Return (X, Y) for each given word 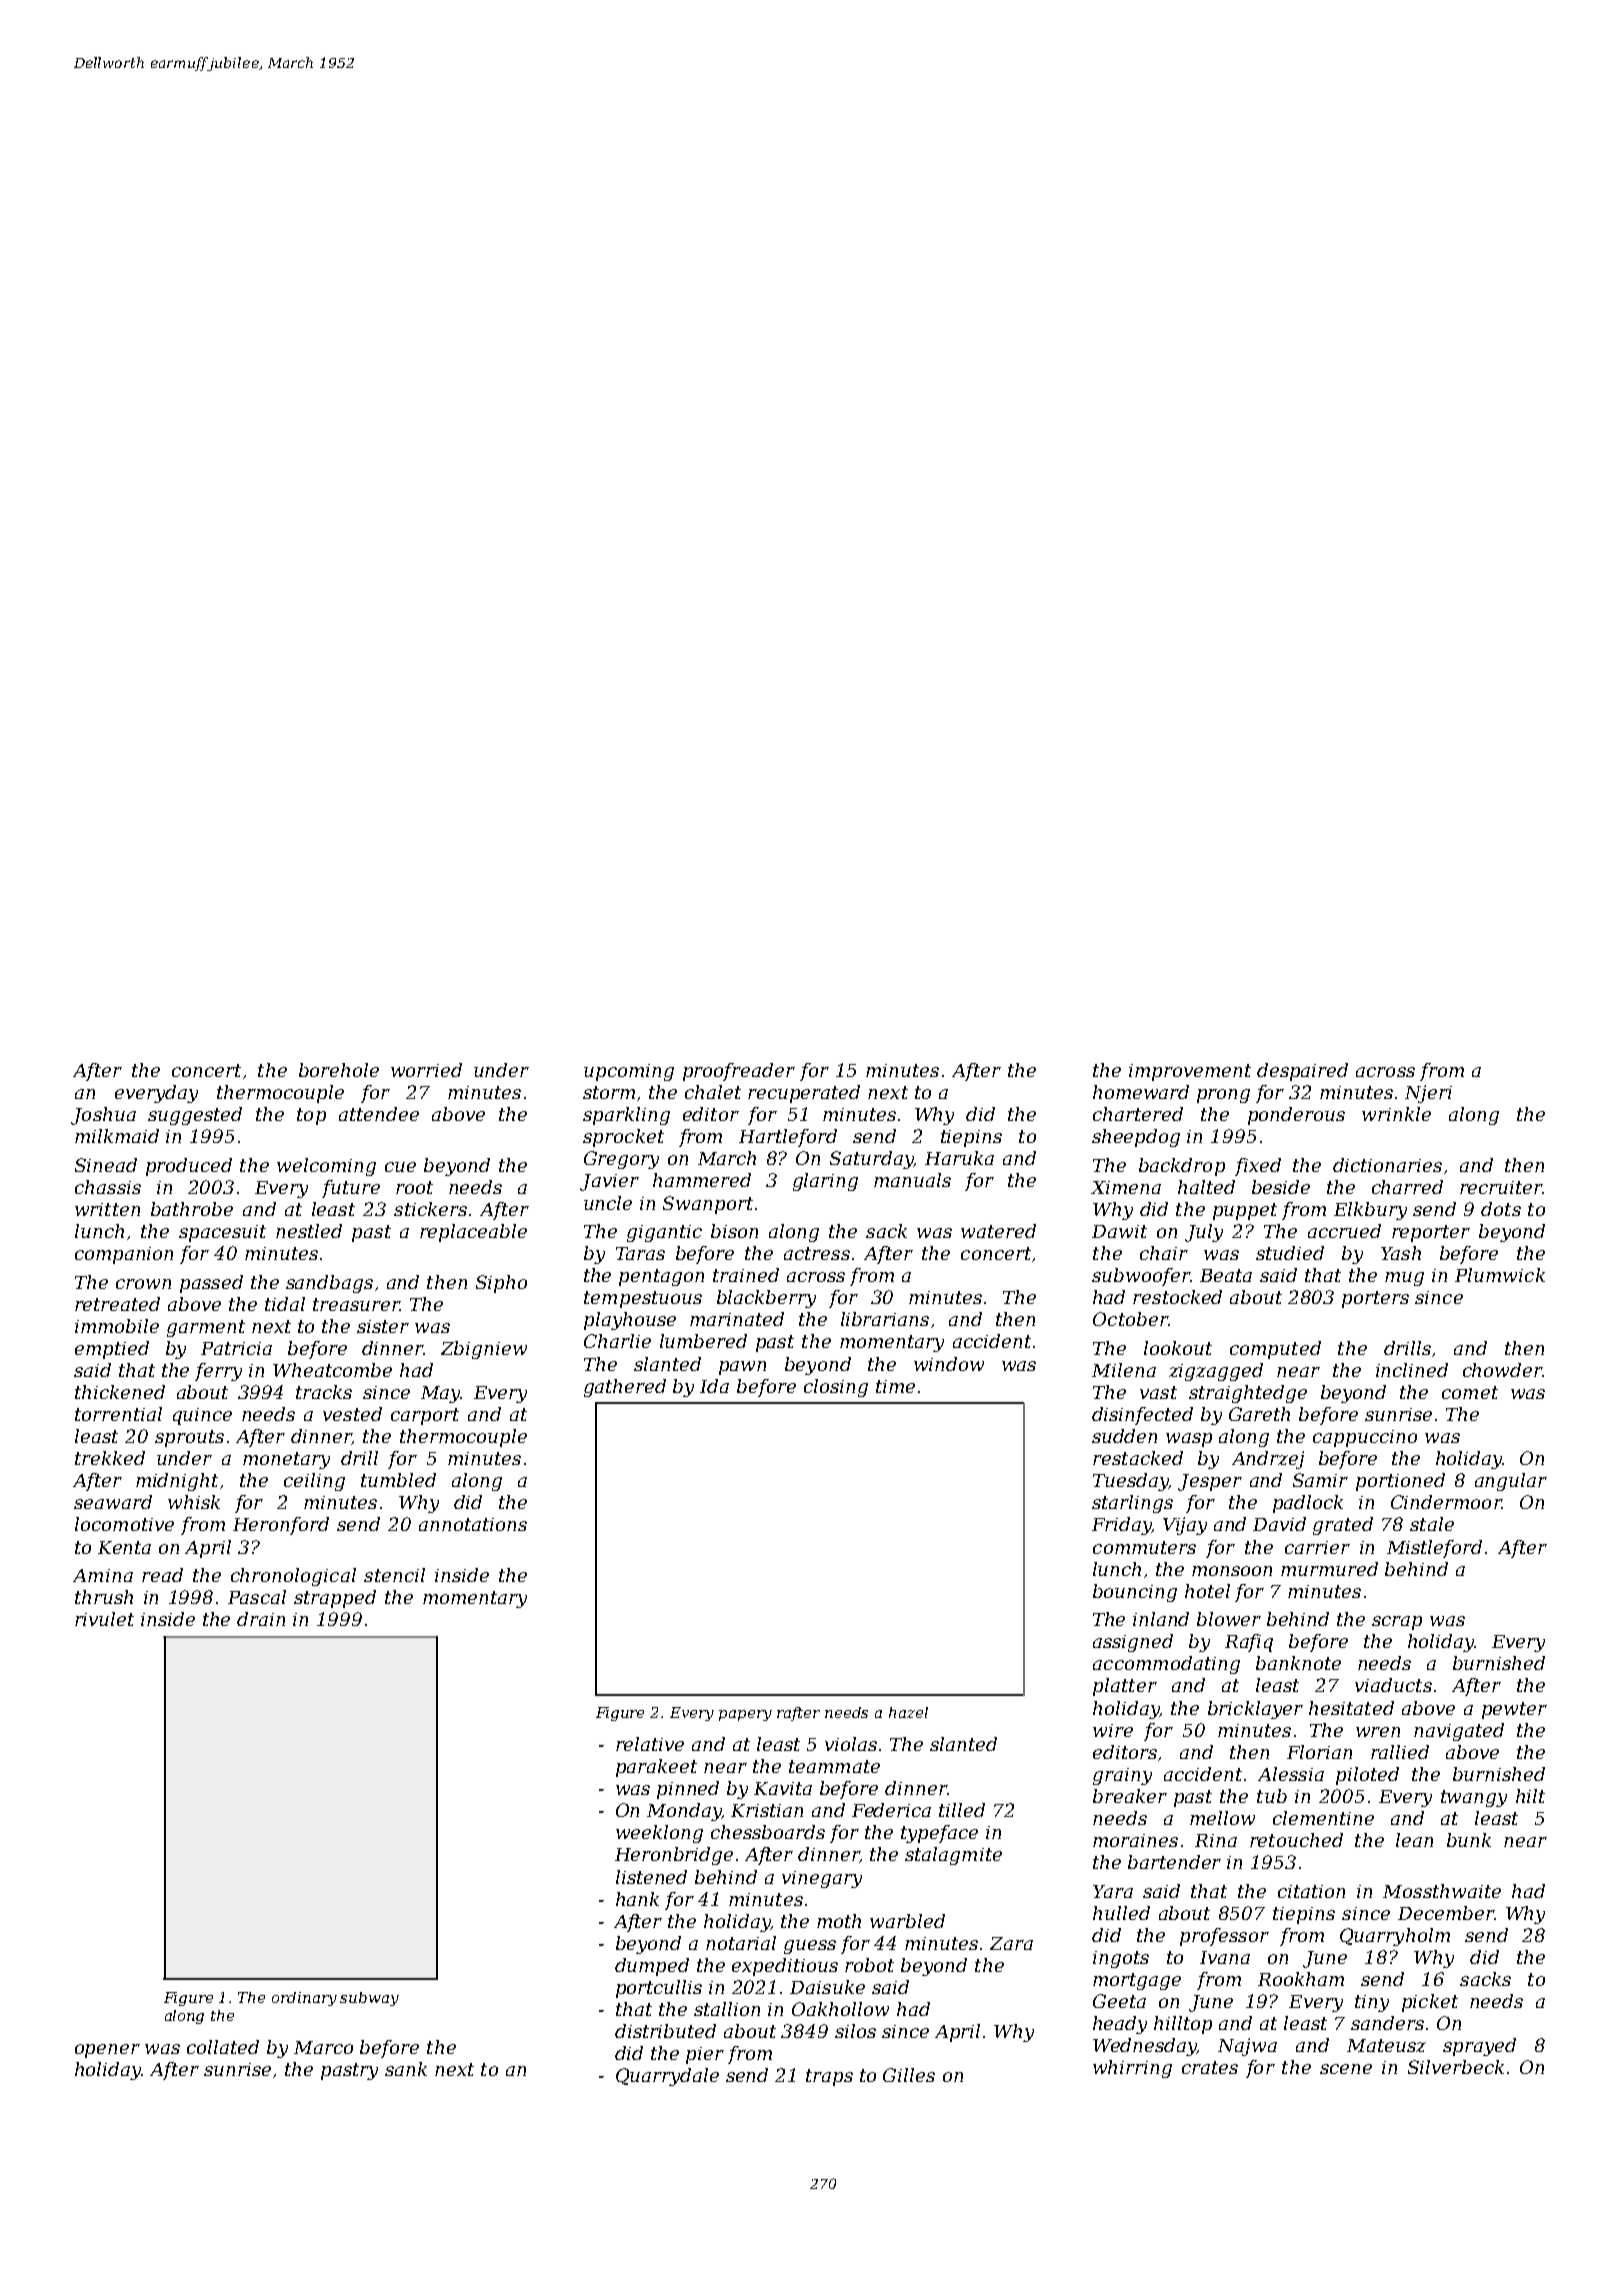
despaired (1302, 1072)
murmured (1329, 1569)
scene (1346, 2069)
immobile (117, 1326)
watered (998, 1231)
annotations (473, 1524)
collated (223, 2047)
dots (1501, 1209)
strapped (335, 1599)
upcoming (629, 1072)
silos (855, 2031)
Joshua (103, 1116)
